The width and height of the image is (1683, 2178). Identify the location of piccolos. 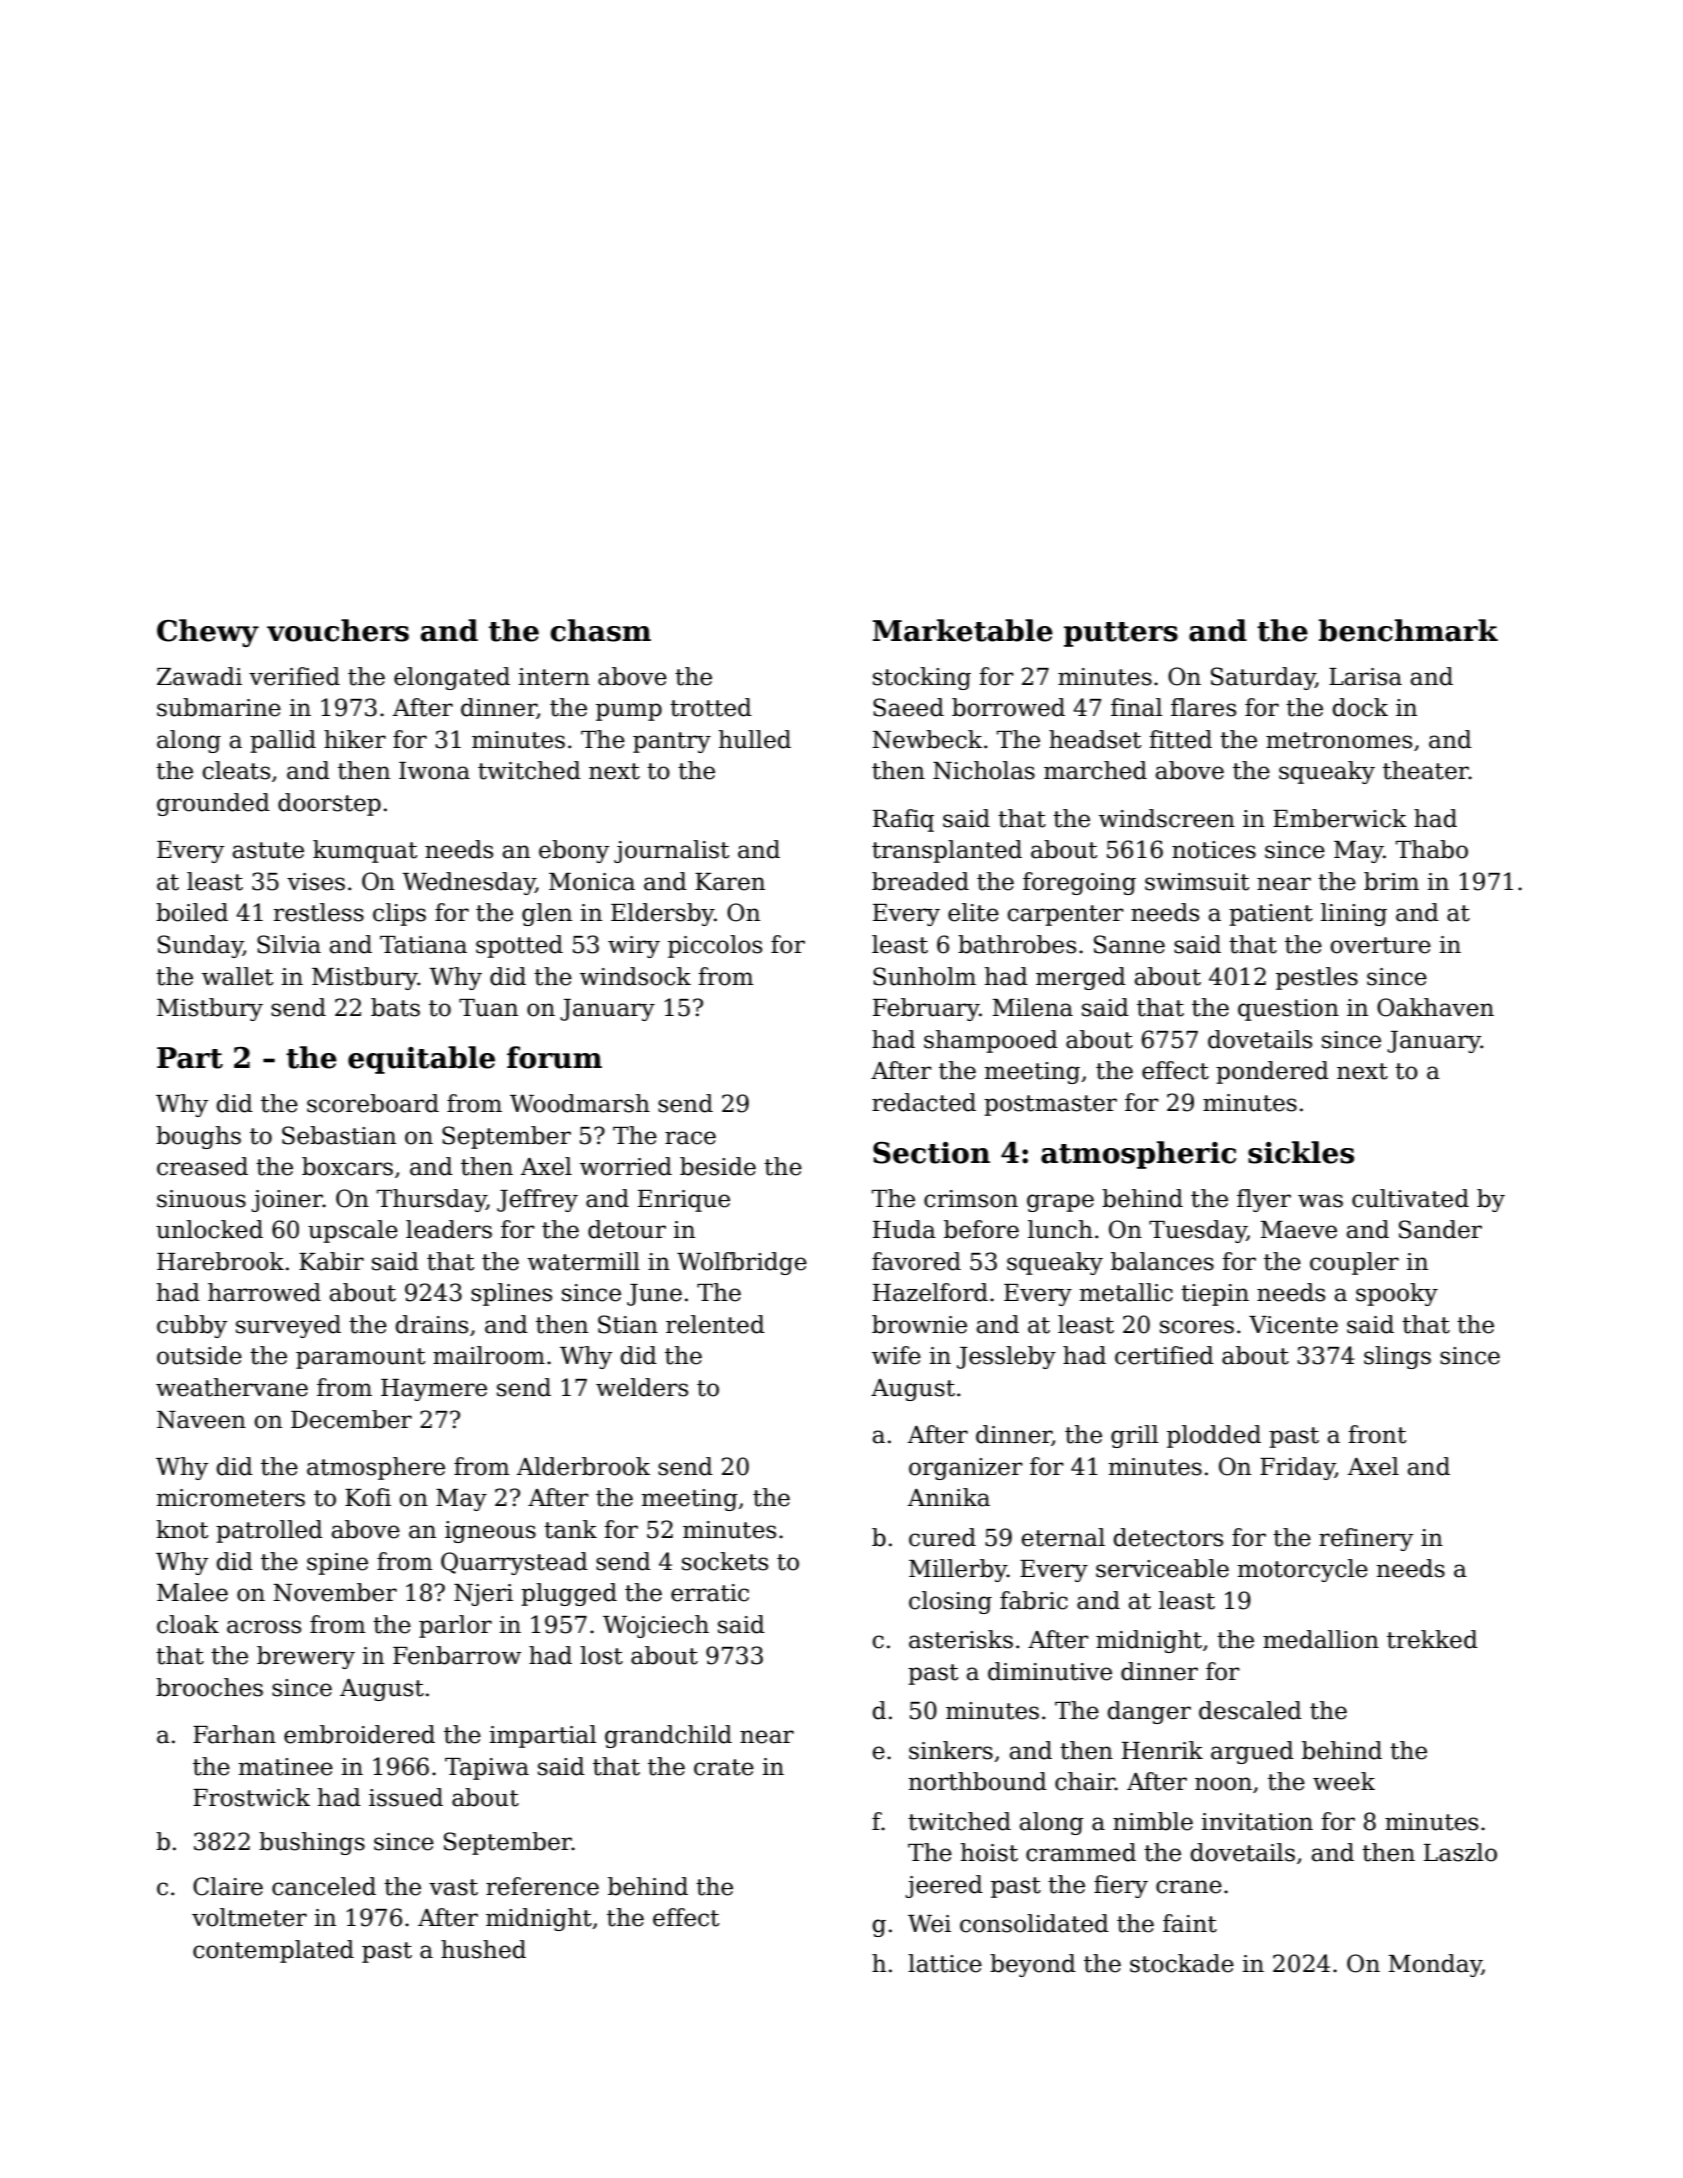
(715, 946).
